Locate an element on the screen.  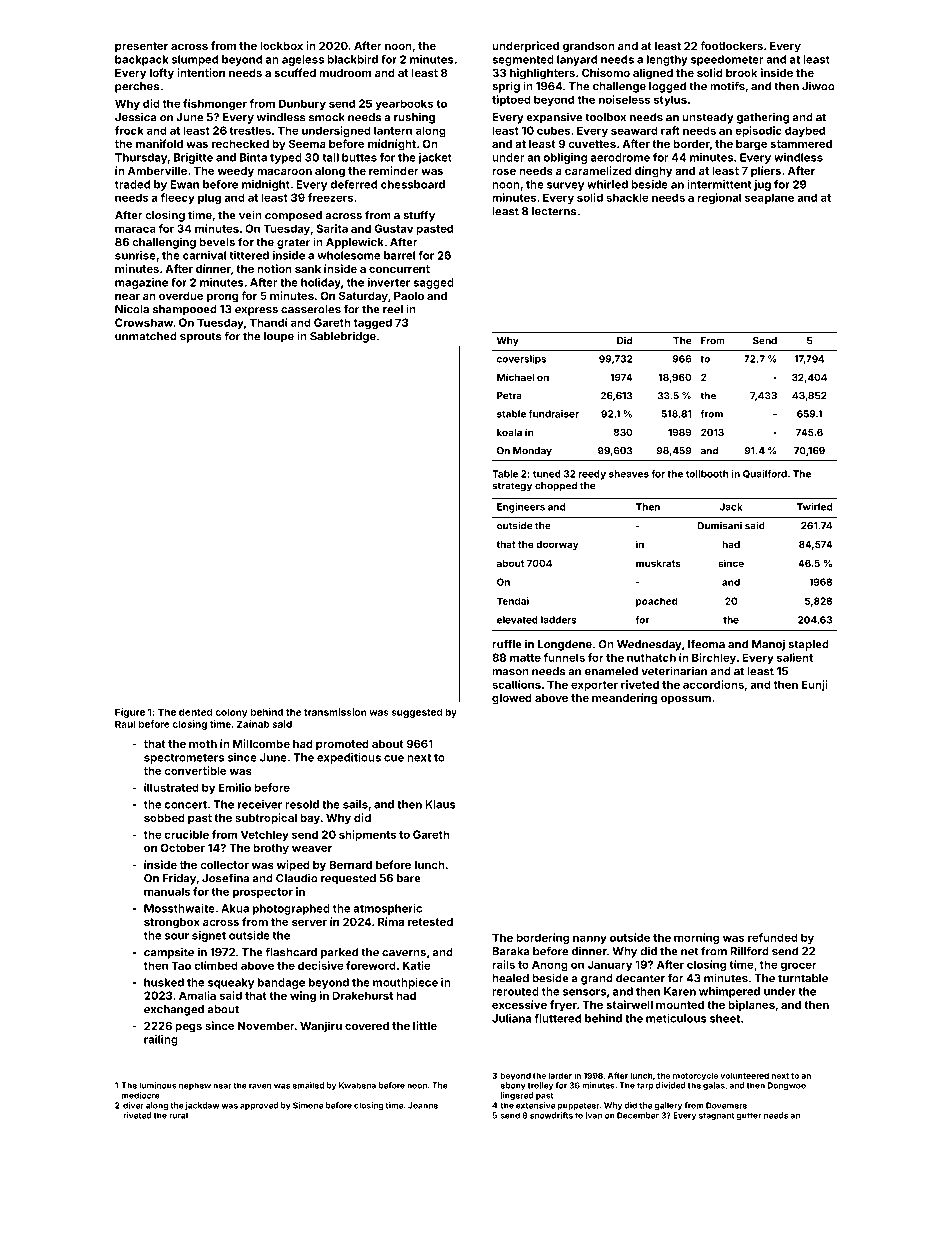
shipments is located at coordinates (367, 835).
